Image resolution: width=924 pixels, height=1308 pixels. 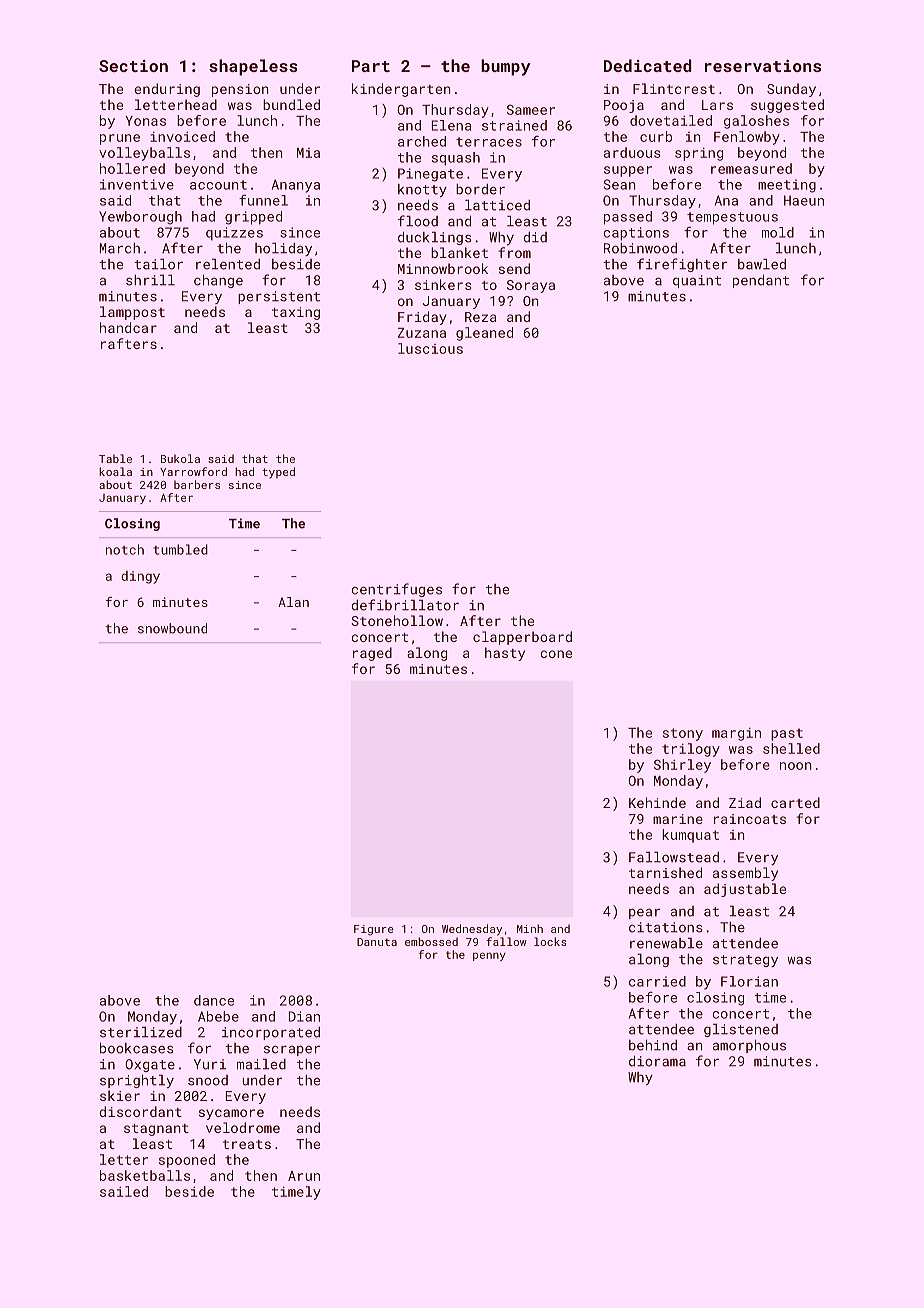 What do you see at coordinates (472, 930) in the screenshot?
I see `Wednesday` at bounding box center [472, 930].
